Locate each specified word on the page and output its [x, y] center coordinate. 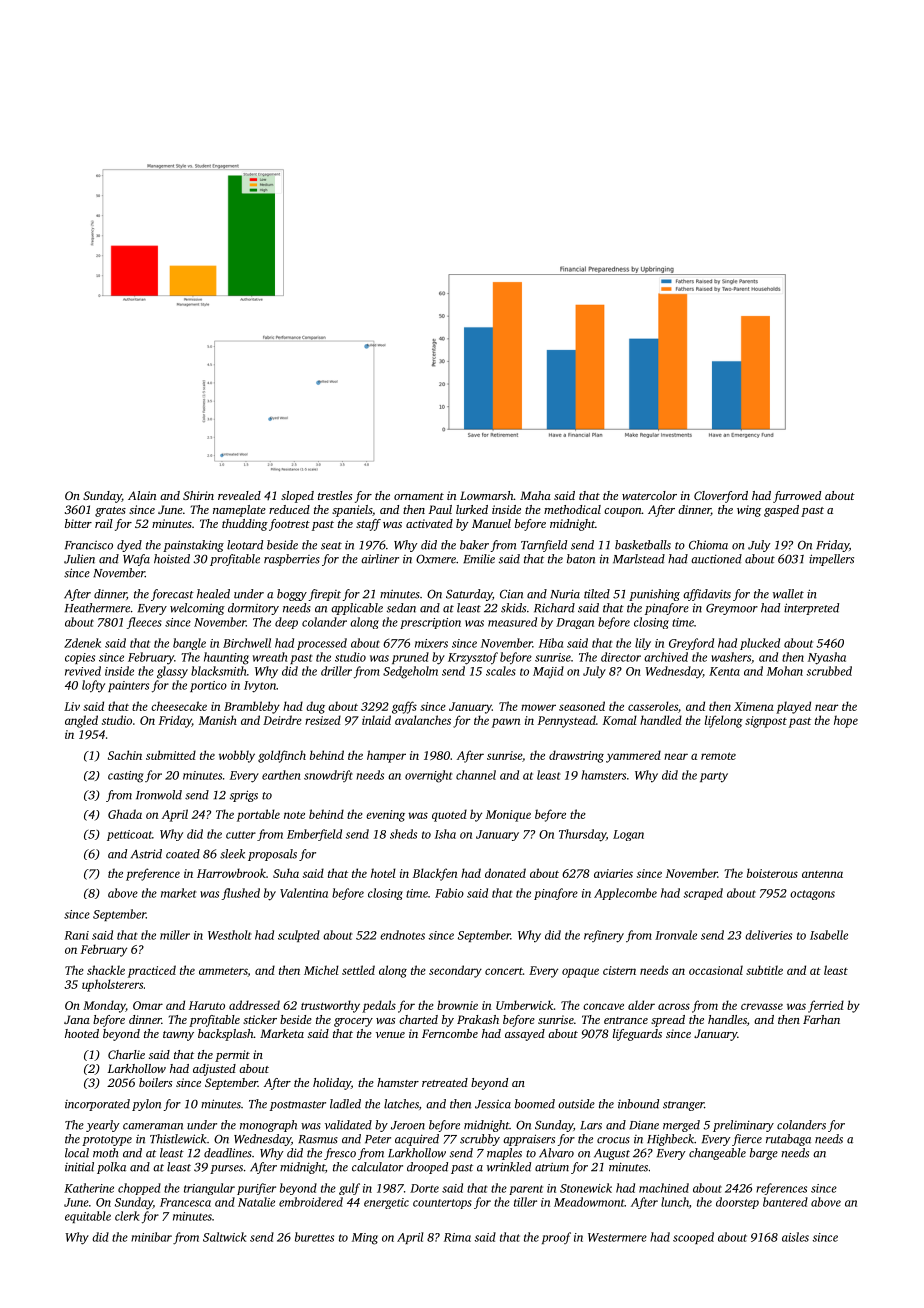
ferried [826, 1006]
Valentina [304, 893]
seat [331, 546]
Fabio [449, 893]
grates [110, 512]
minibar [151, 1237]
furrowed [797, 497]
